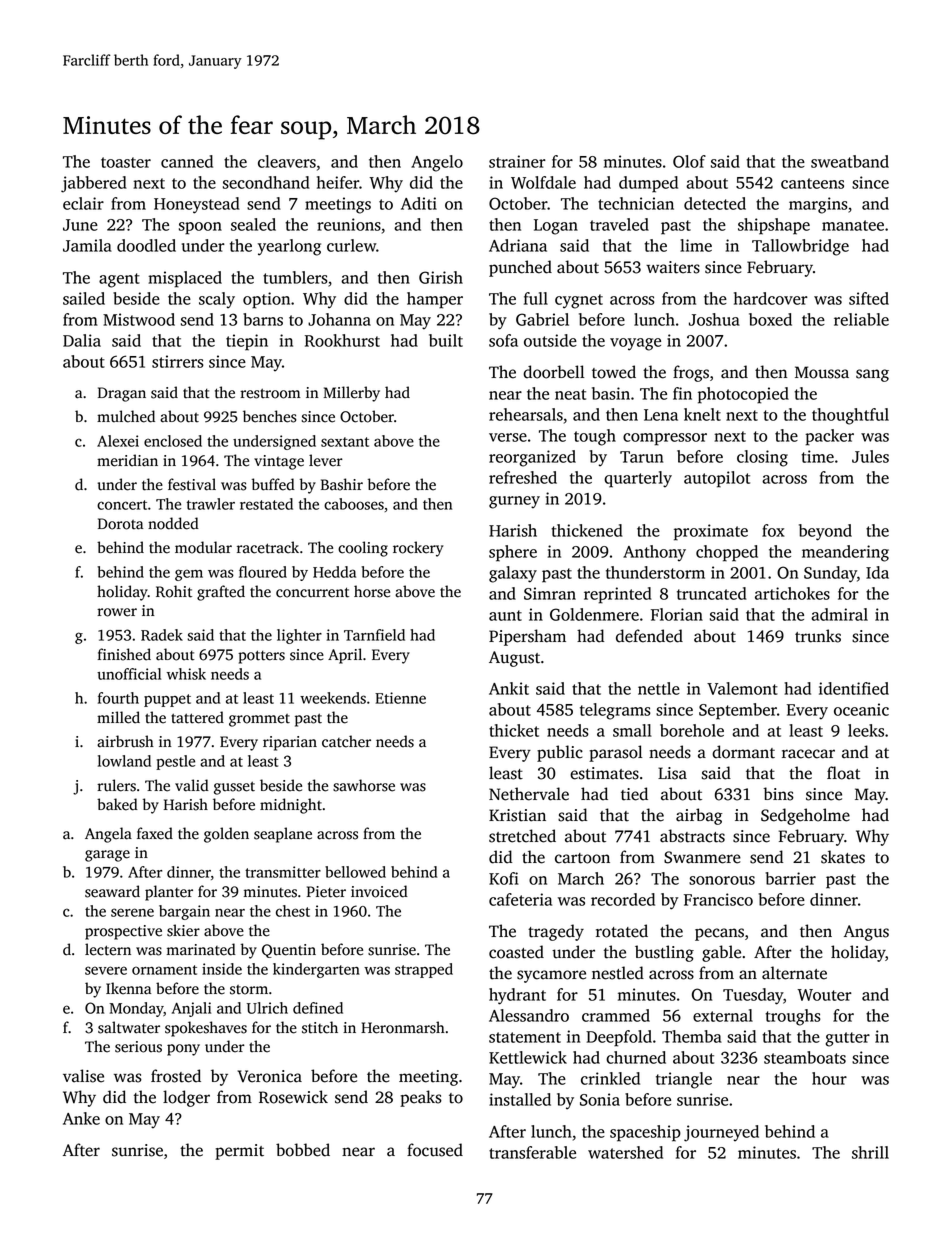  Describe the element at coordinates (197, 717) in the image. I see `tattered` at that location.
